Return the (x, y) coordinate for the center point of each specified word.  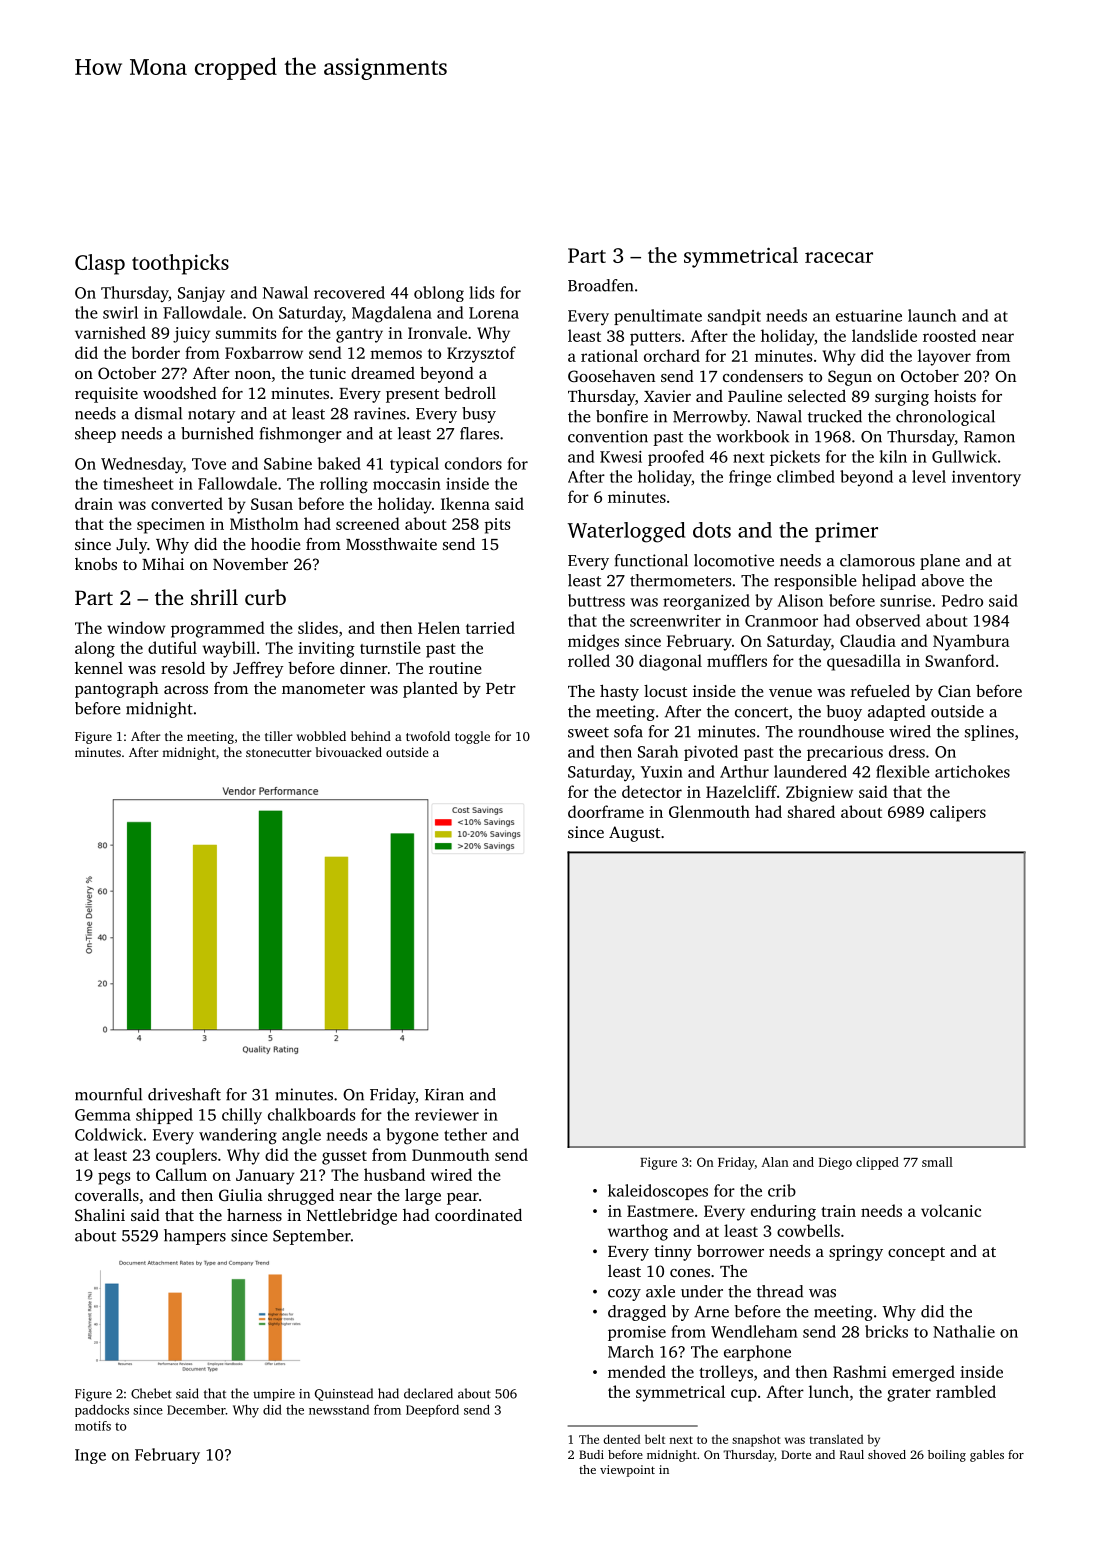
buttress (596, 600)
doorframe (606, 811)
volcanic (951, 1210)
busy (479, 415)
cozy (624, 1295)
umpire (274, 1395)
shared (811, 811)
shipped (164, 1116)
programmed (218, 629)
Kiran (444, 1094)
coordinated (478, 1215)
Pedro (962, 600)
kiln (893, 456)
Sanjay (201, 294)
